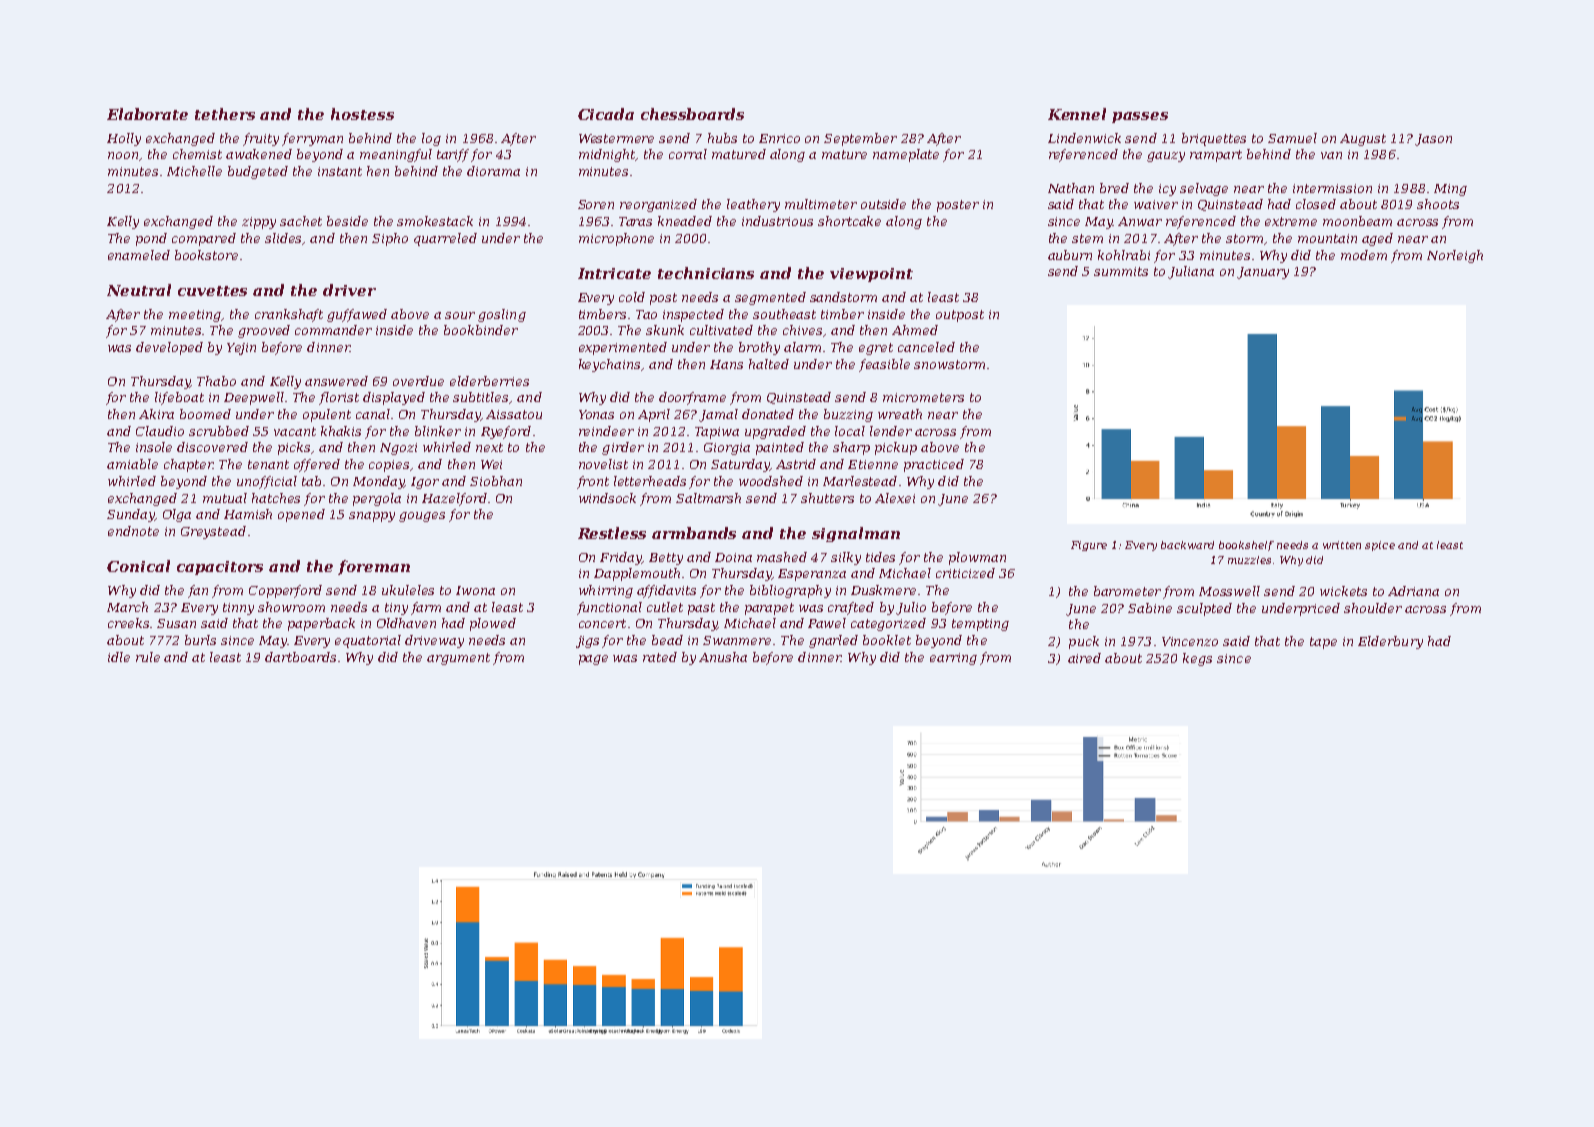  What do you see at coordinates (953, 659) in the screenshot?
I see `earring` at bounding box center [953, 659].
